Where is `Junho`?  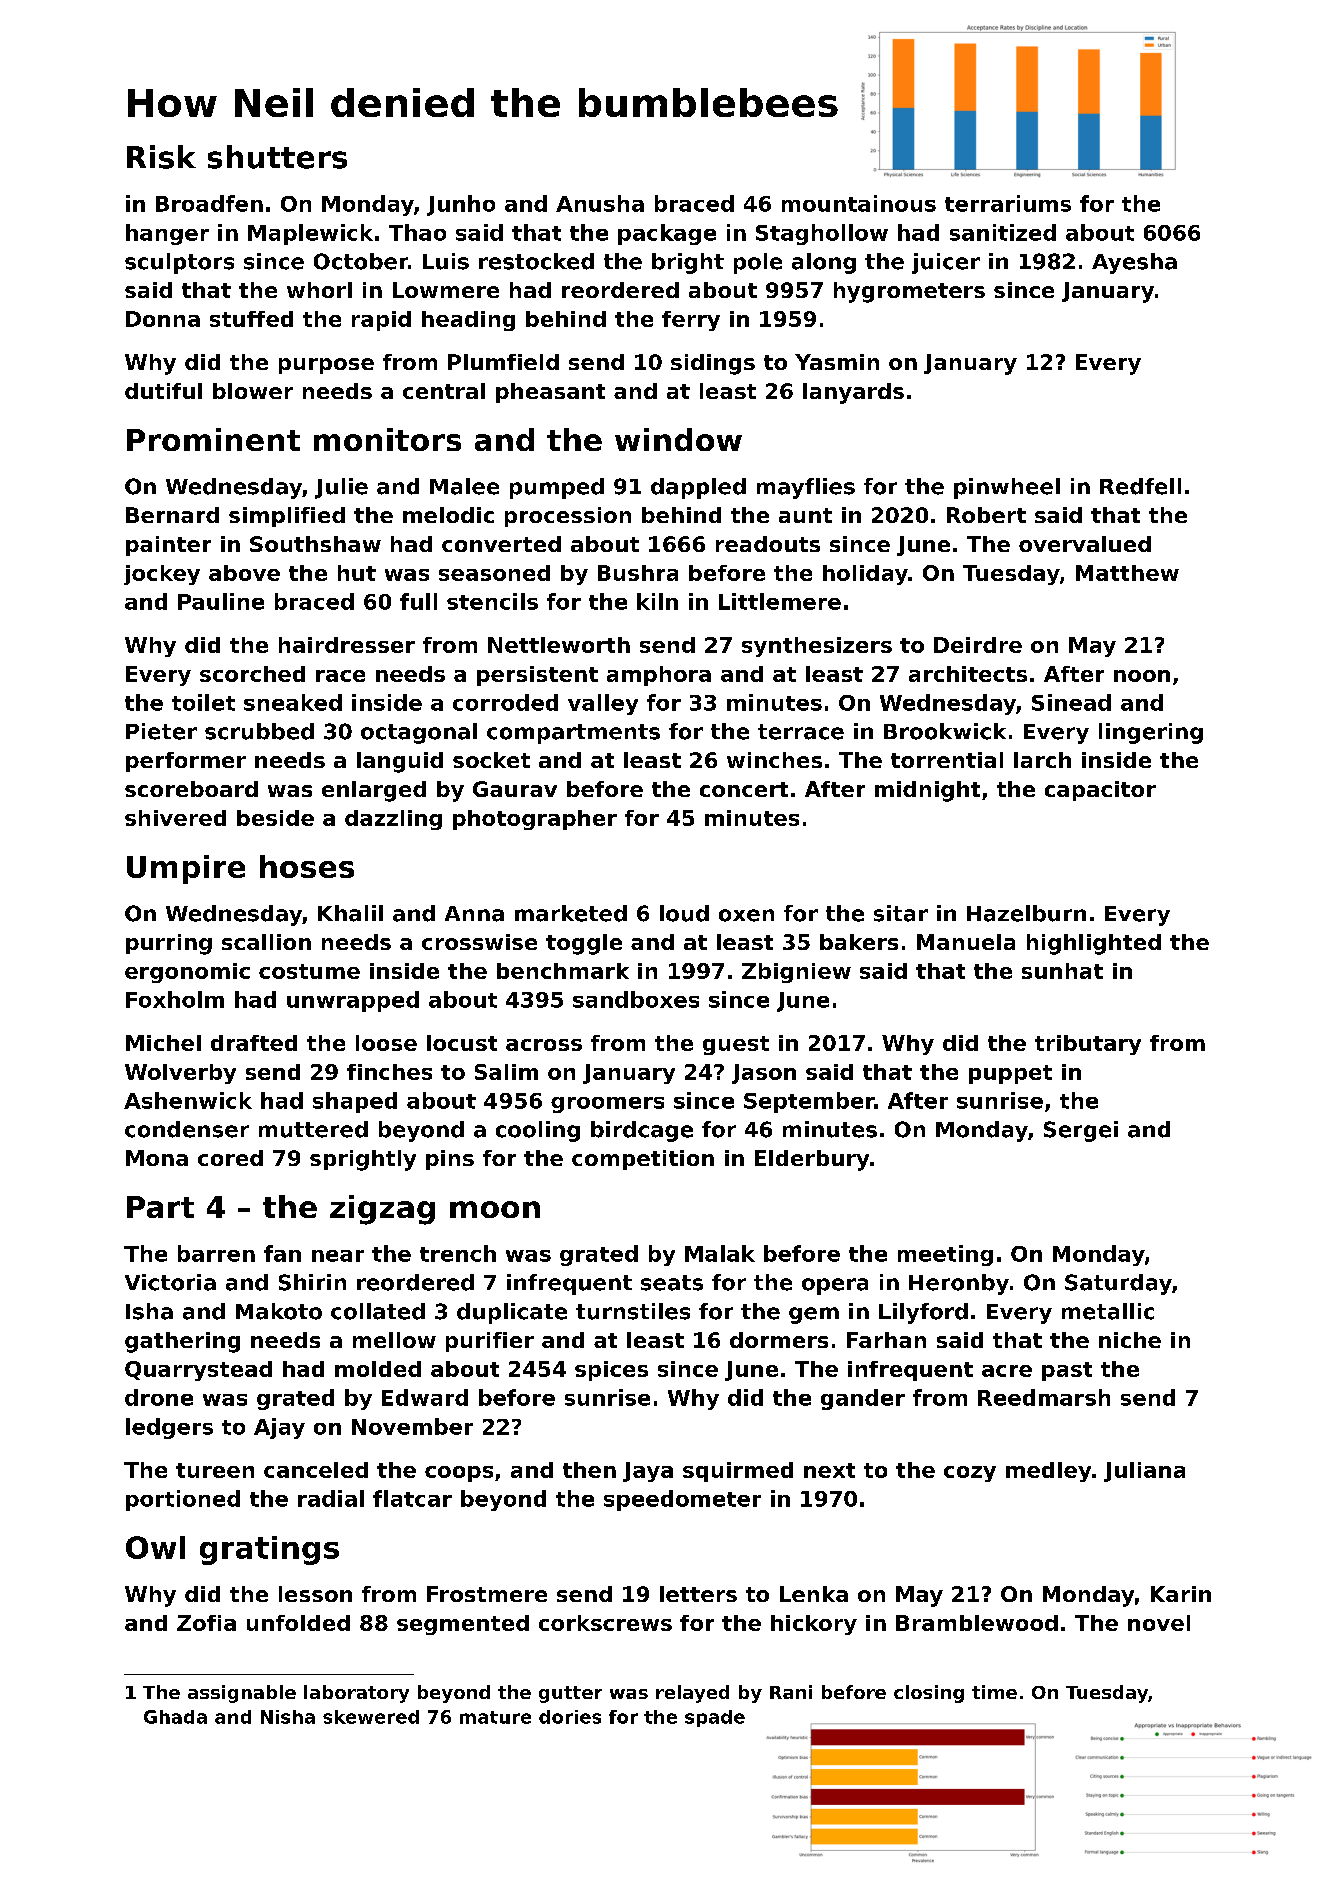
Junho is located at coordinates (461, 205).
